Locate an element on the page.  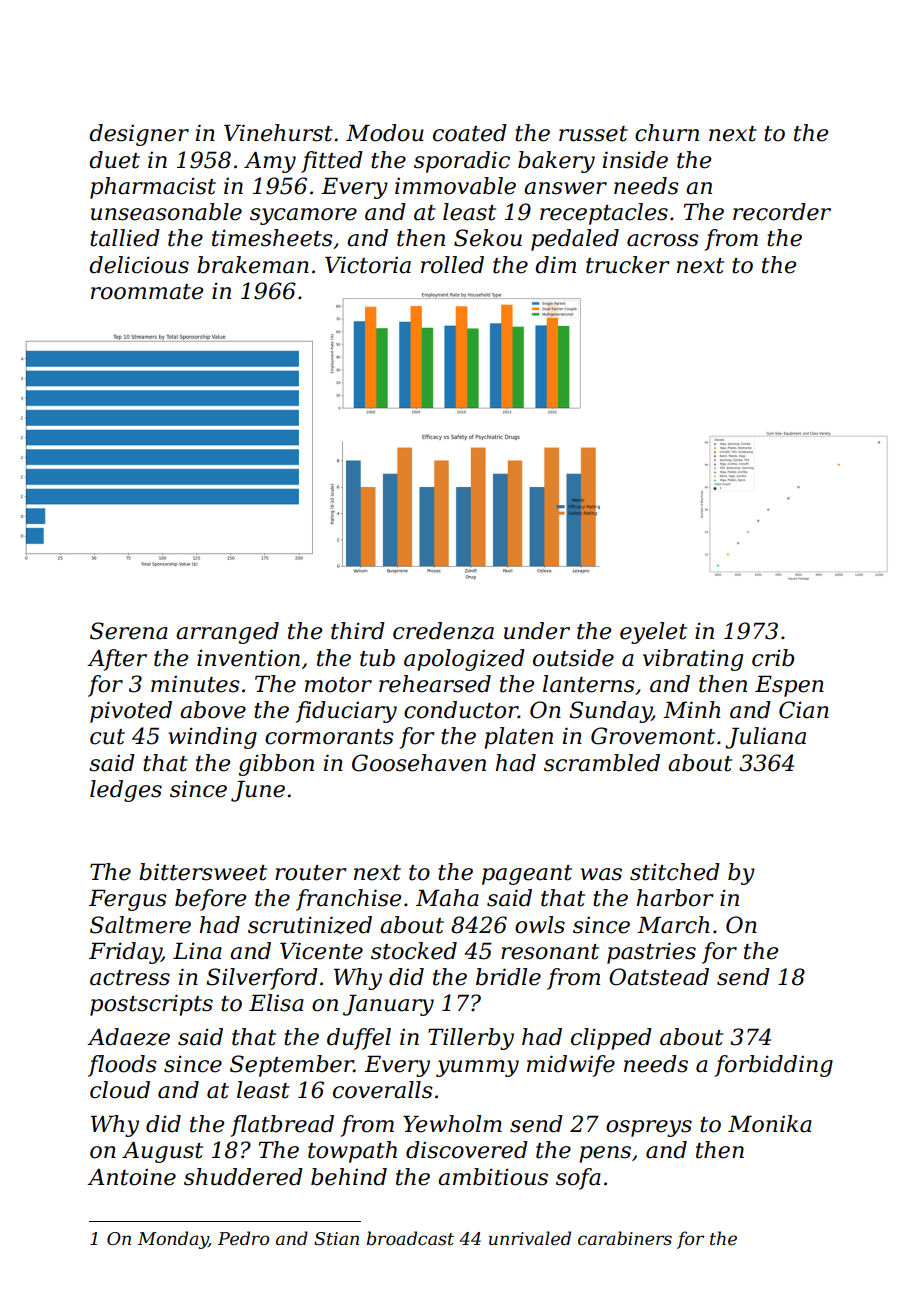
forbidding is located at coordinates (774, 1066).
